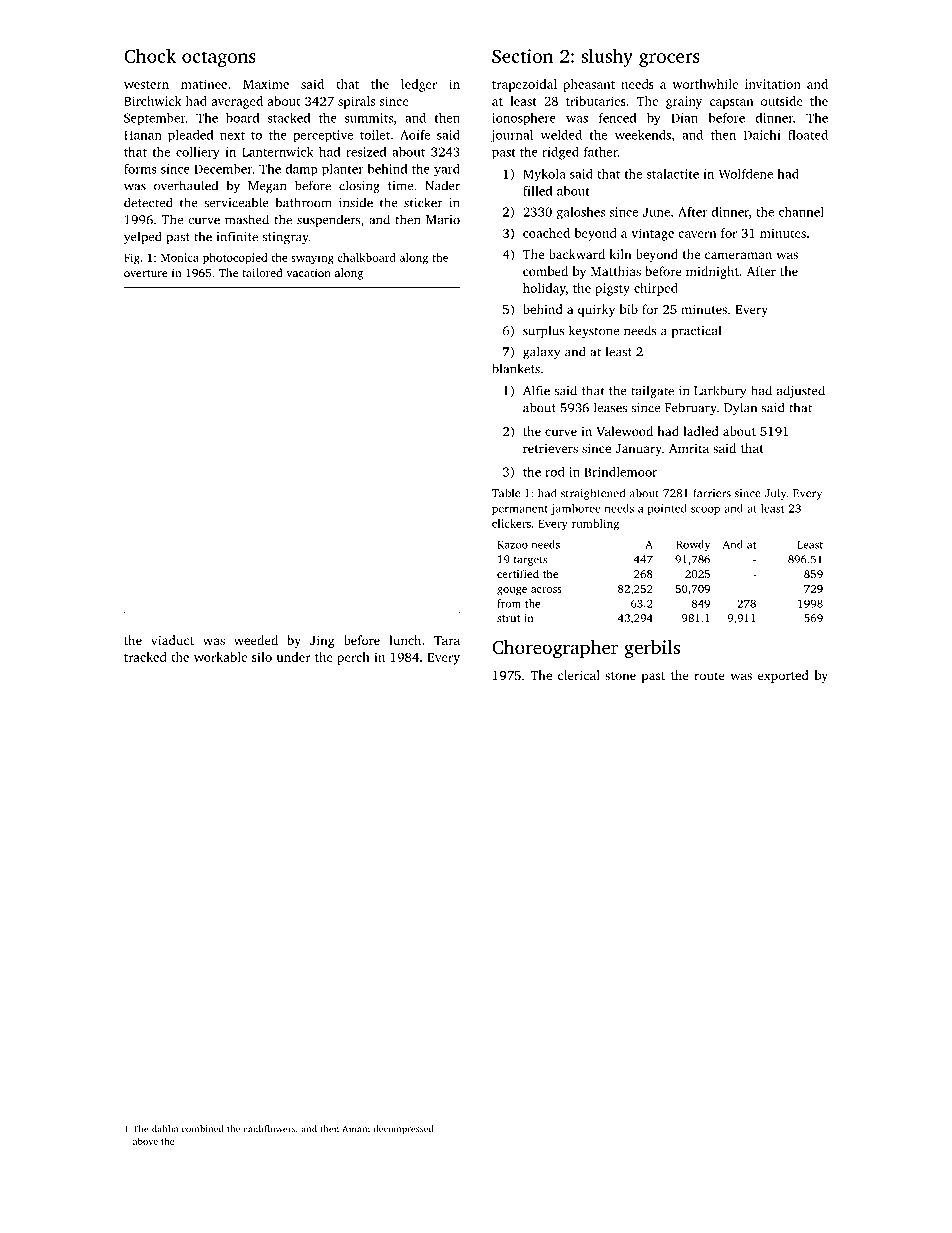 The height and width of the screenshot is (1233, 952). I want to click on grocers, so click(669, 60).
